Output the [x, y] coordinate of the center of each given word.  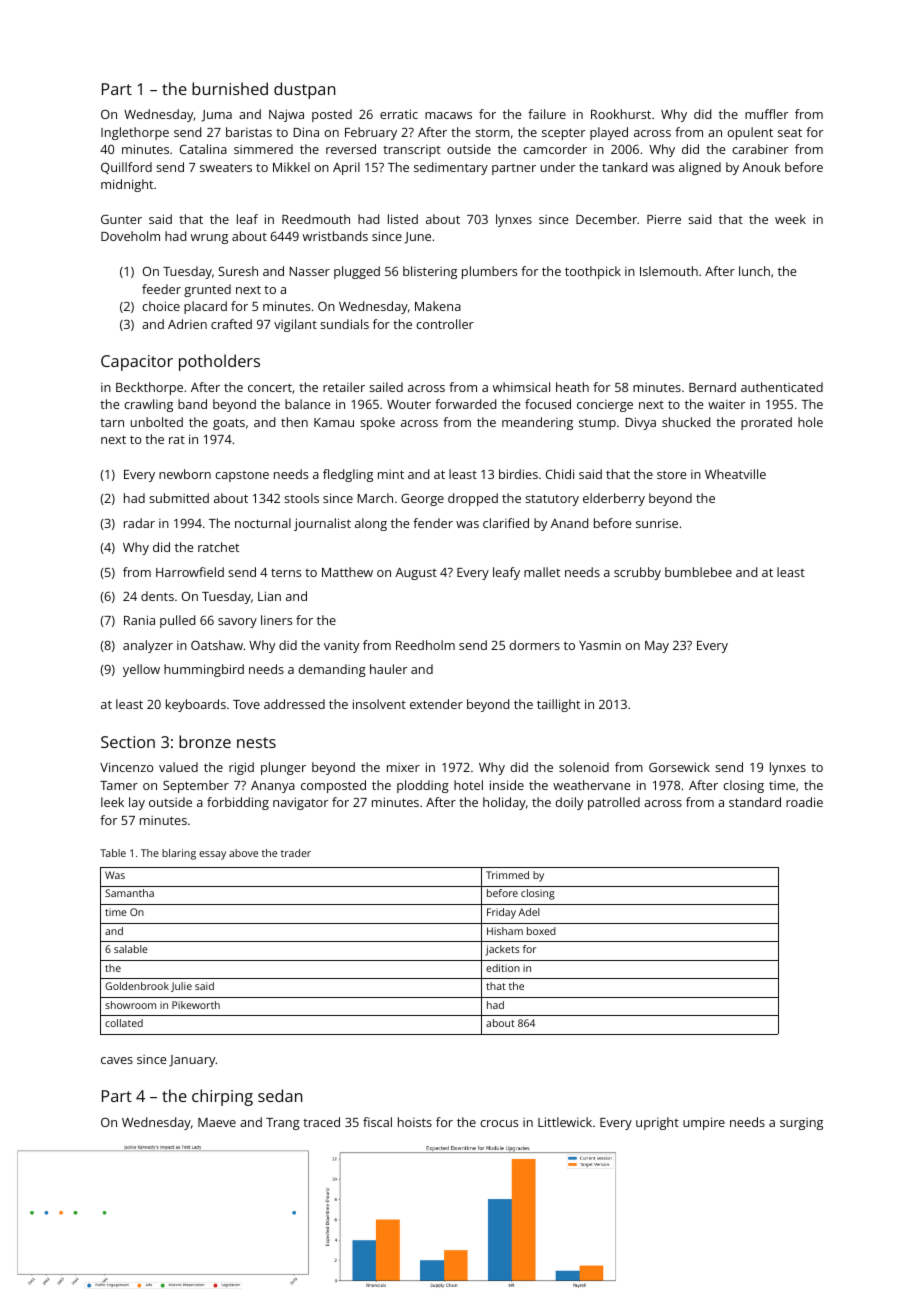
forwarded [465, 404]
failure [547, 114]
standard [755, 802]
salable [131, 949]
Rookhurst [621, 114]
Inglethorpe [135, 133]
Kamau [334, 422]
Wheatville [735, 474]
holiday [504, 803]
